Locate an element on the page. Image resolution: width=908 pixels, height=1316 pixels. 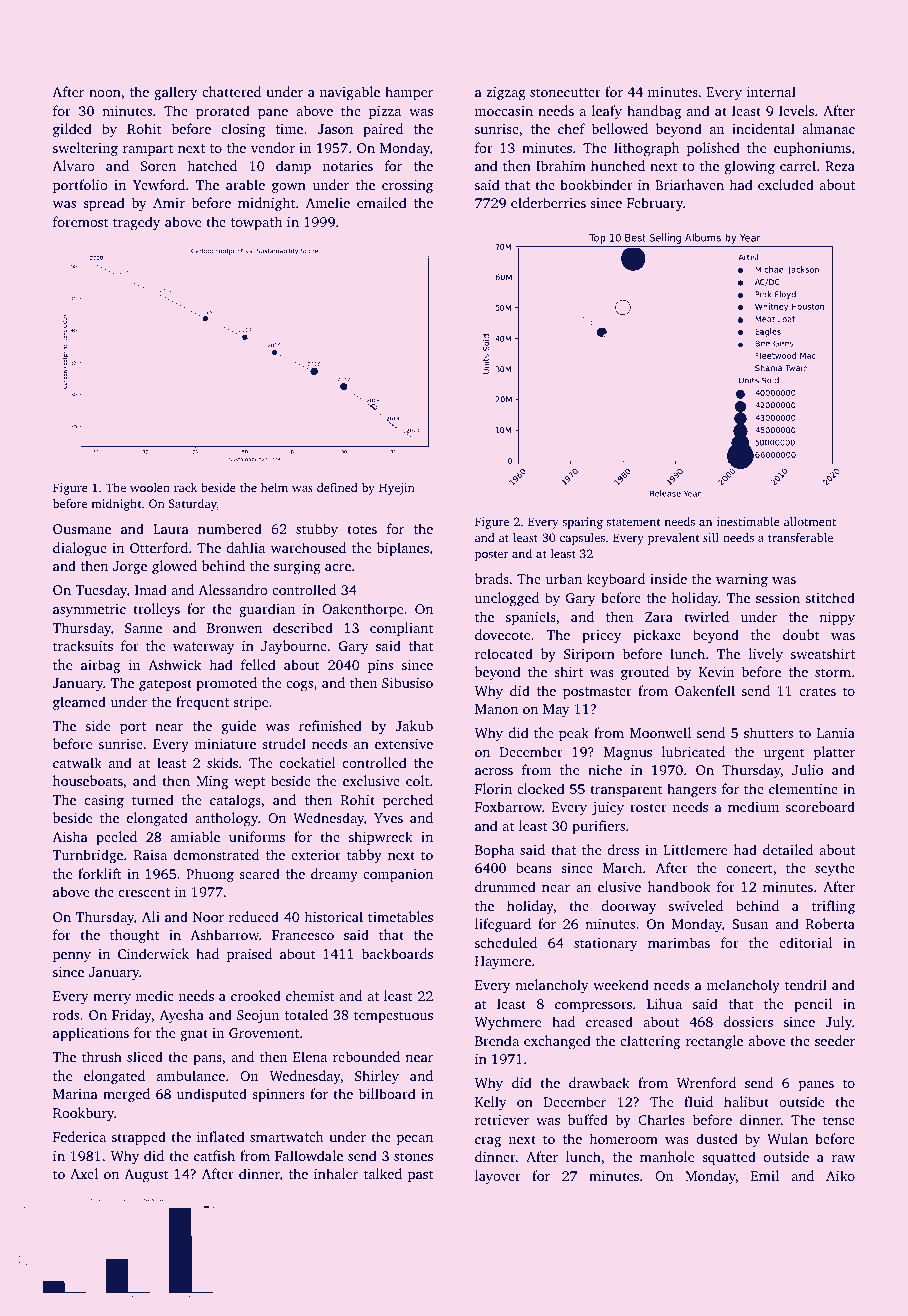
noon is located at coordinates (105, 93).
